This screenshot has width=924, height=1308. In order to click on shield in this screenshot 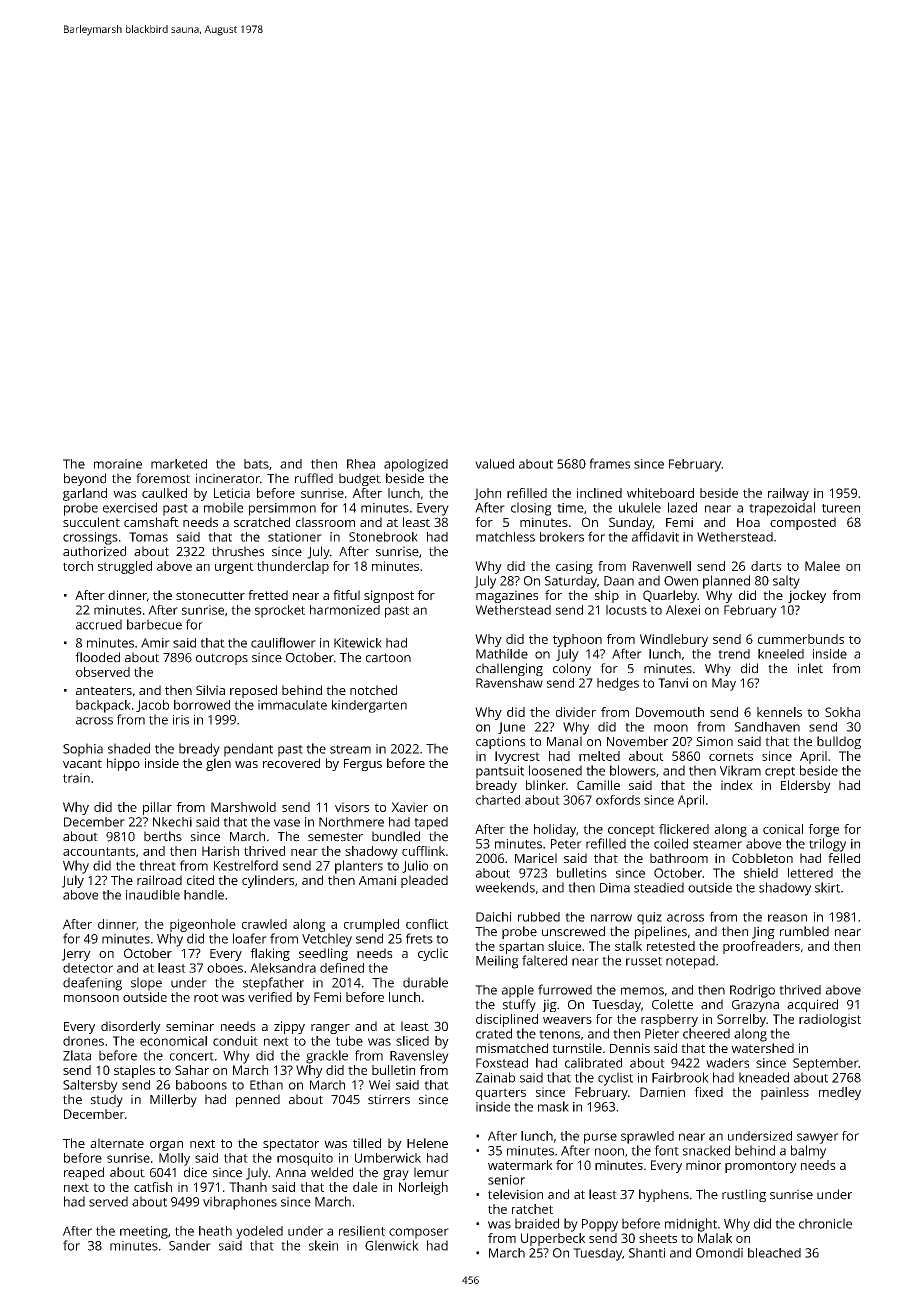, I will do `click(761, 873)`.
